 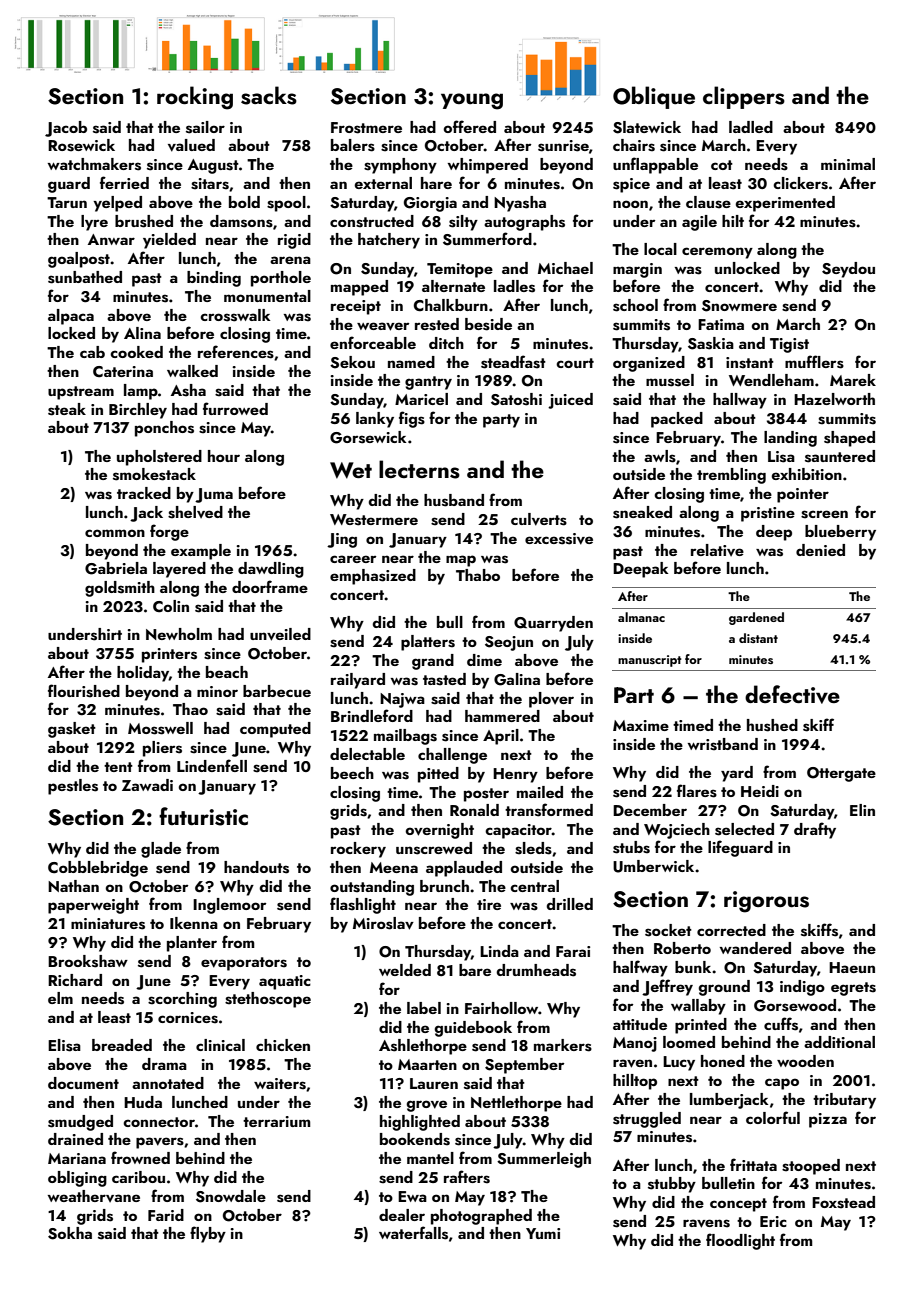 What do you see at coordinates (647, 127) in the image?
I see `Slatewick` at bounding box center [647, 127].
